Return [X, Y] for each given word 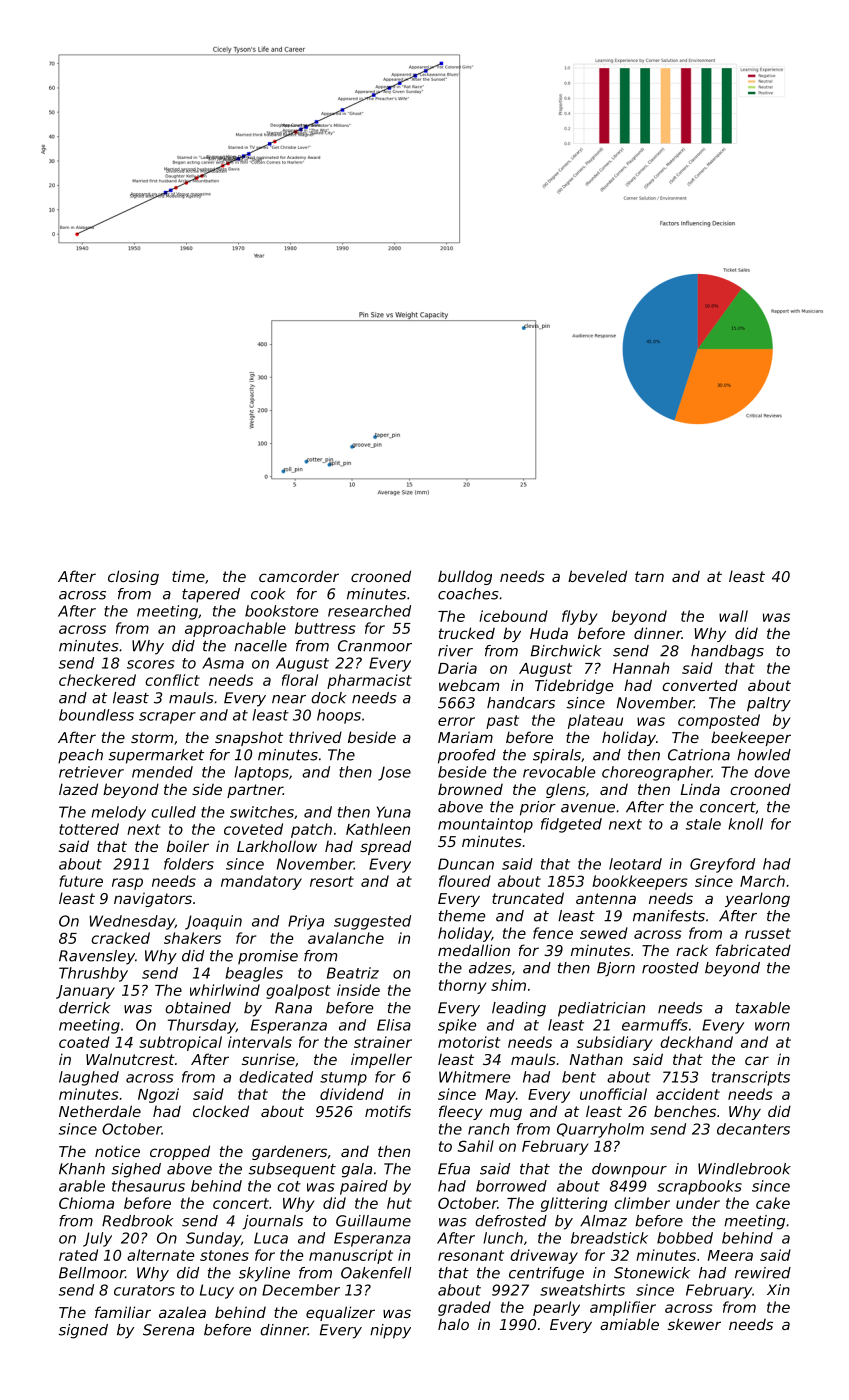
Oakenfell [376, 1273]
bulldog [465, 577]
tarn [649, 576]
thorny [463, 986]
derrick [85, 1008]
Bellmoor [92, 1273]
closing [133, 577]
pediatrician [601, 1009]
